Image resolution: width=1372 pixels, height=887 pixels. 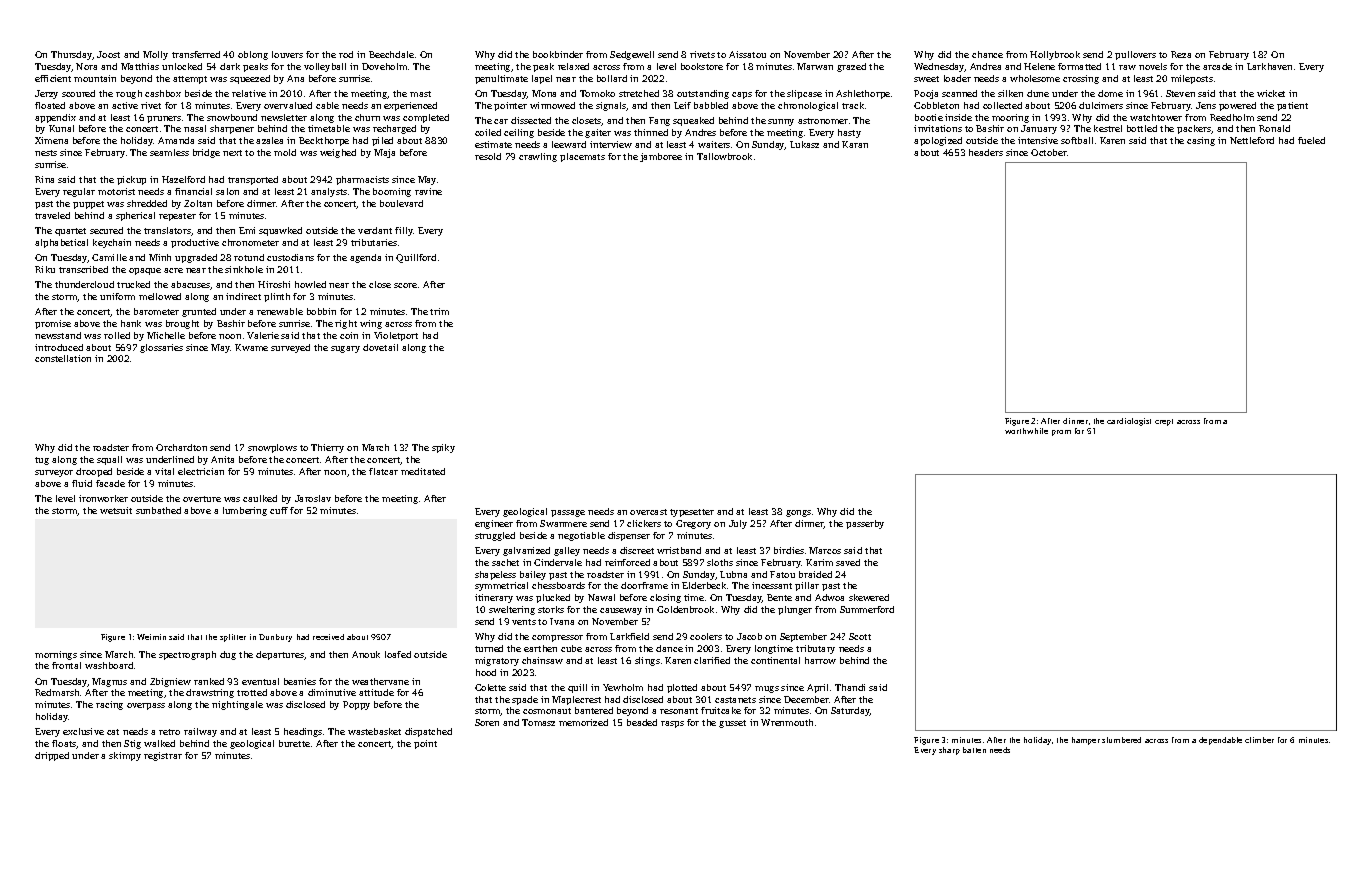 What do you see at coordinates (72, 55) in the screenshot?
I see `Thursday` at bounding box center [72, 55].
